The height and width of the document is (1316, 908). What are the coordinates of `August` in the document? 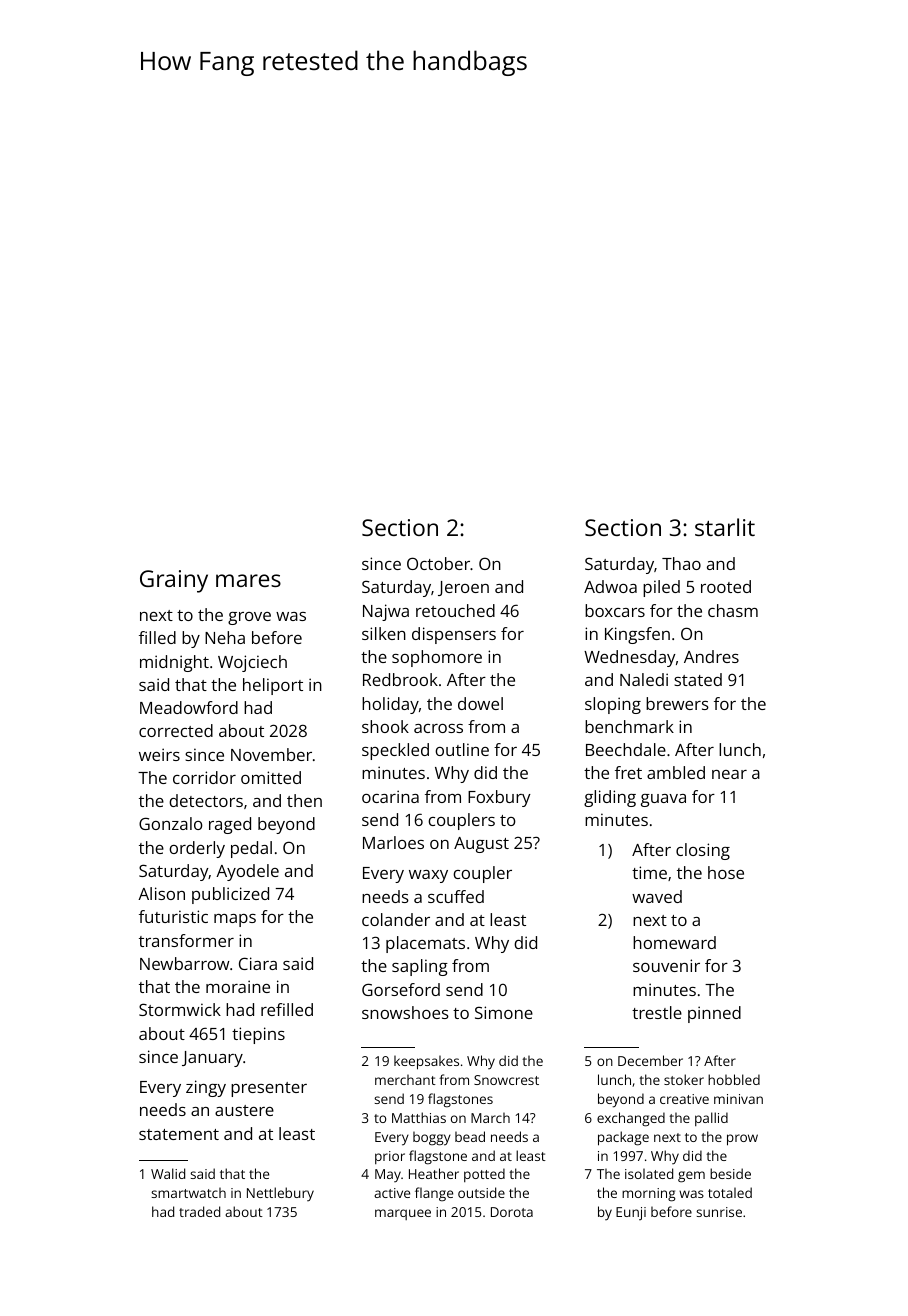 It's located at (481, 845).
